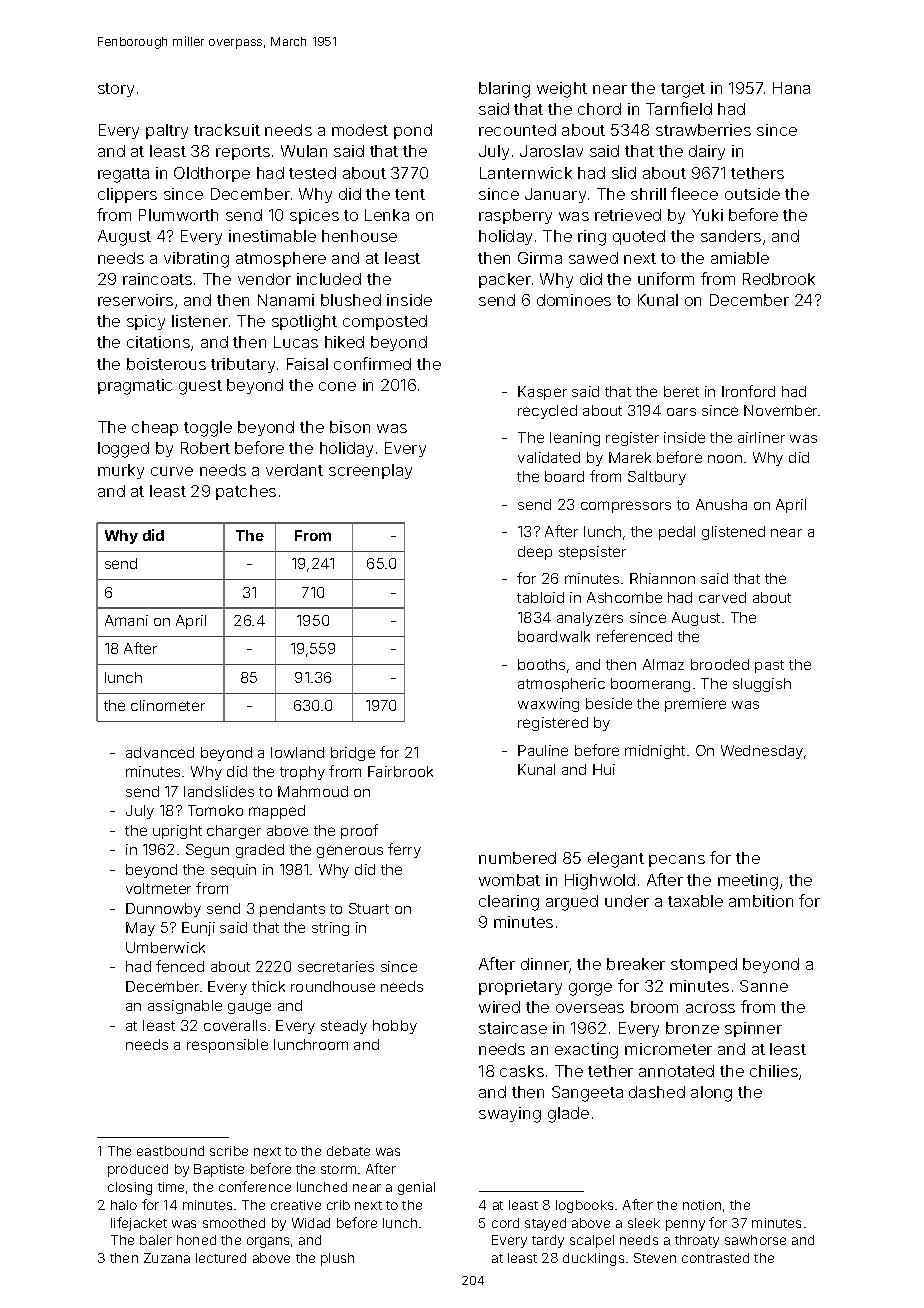 Image resolution: width=924 pixels, height=1308 pixels. What do you see at coordinates (410, 194) in the screenshot?
I see `tent` at bounding box center [410, 194].
